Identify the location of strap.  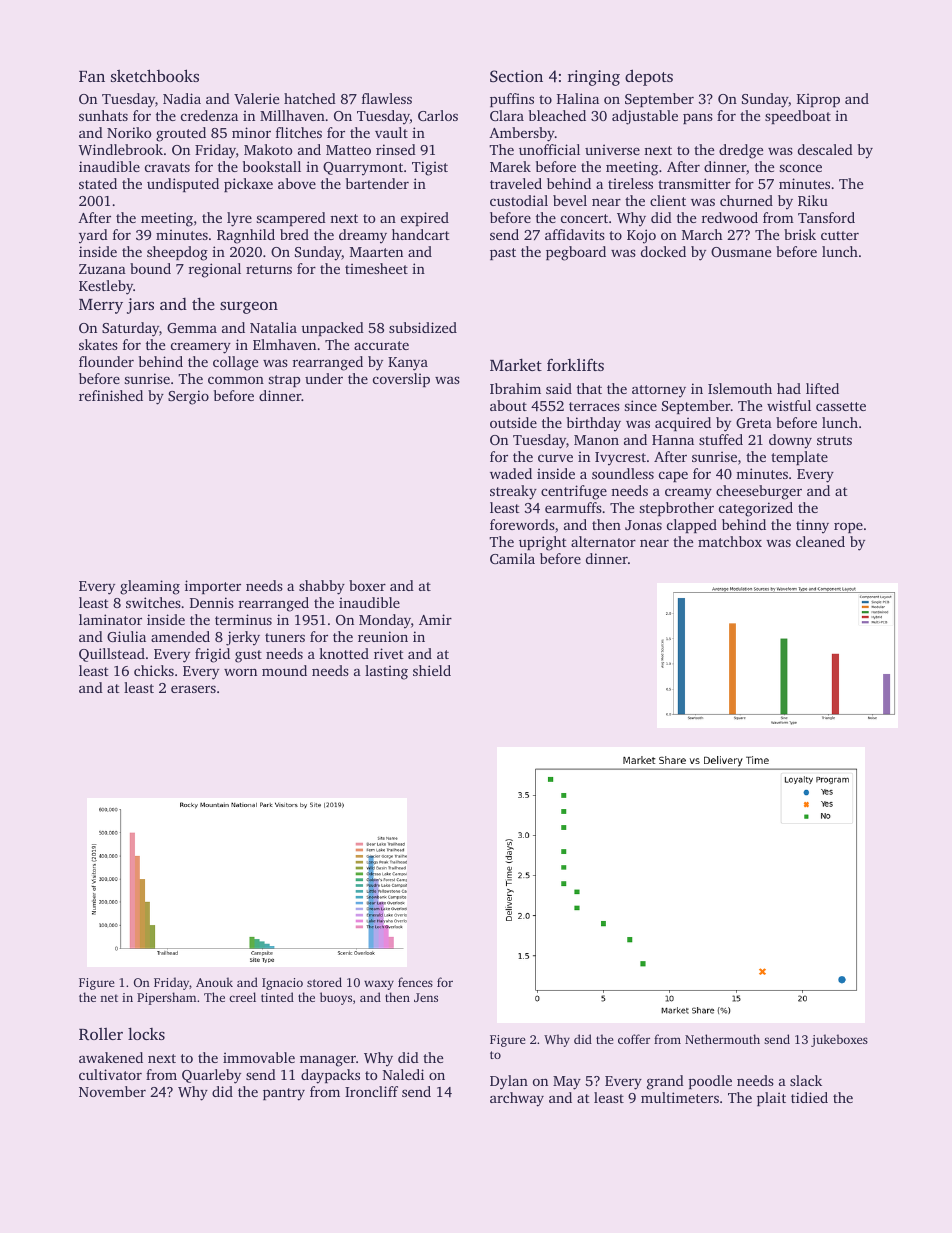
(284, 381).
